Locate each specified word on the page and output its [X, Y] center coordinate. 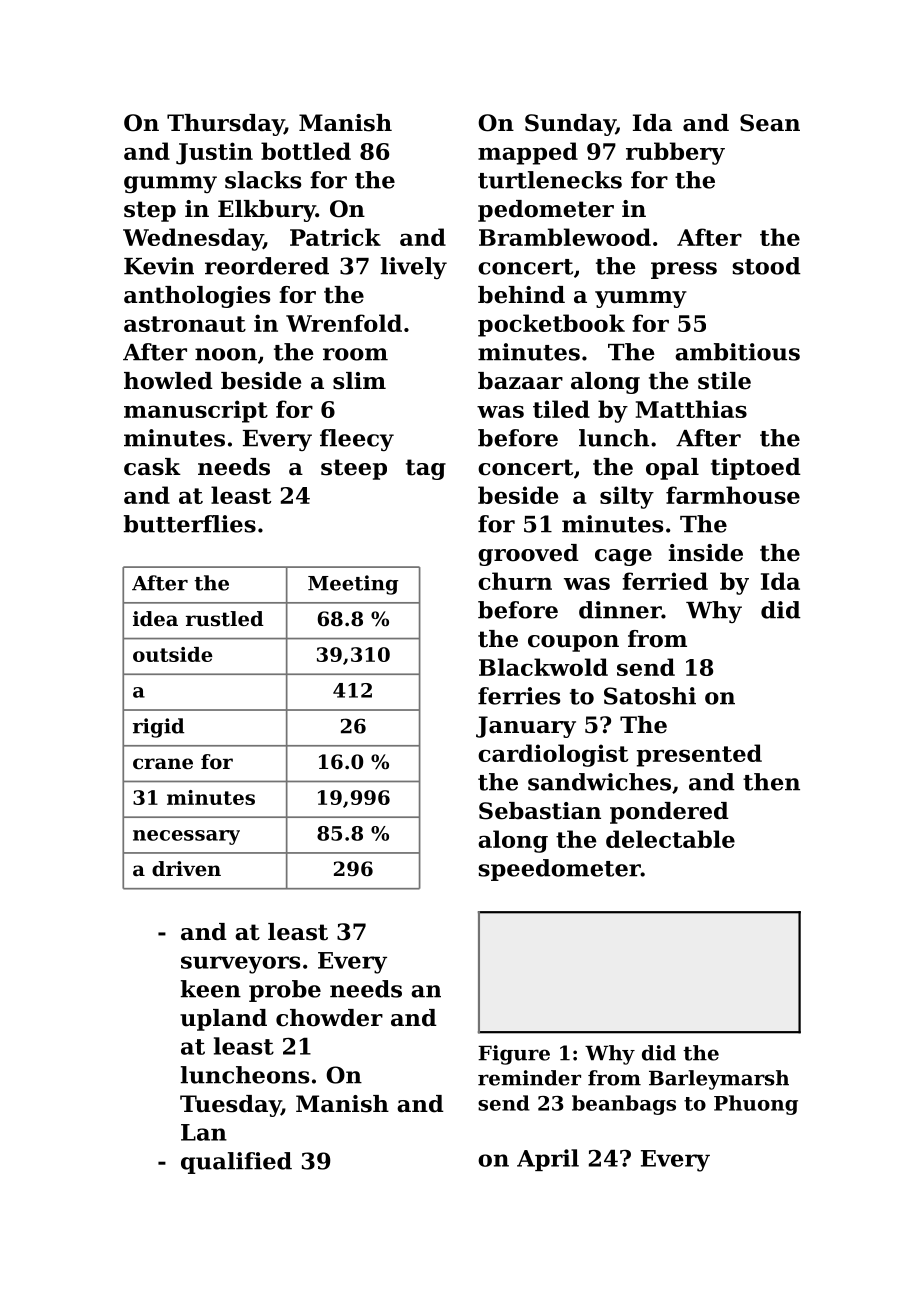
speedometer [560, 870]
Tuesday [230, 1106]
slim [359, 381]
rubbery [675, 153]
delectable [670, 839]
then [771, 782]
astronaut [185, 324]
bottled [306, 151]
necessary [186, 837]
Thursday [225, 125]
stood [767, 266]
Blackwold [543, 667]
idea [155, 619]
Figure [514, 1055]
